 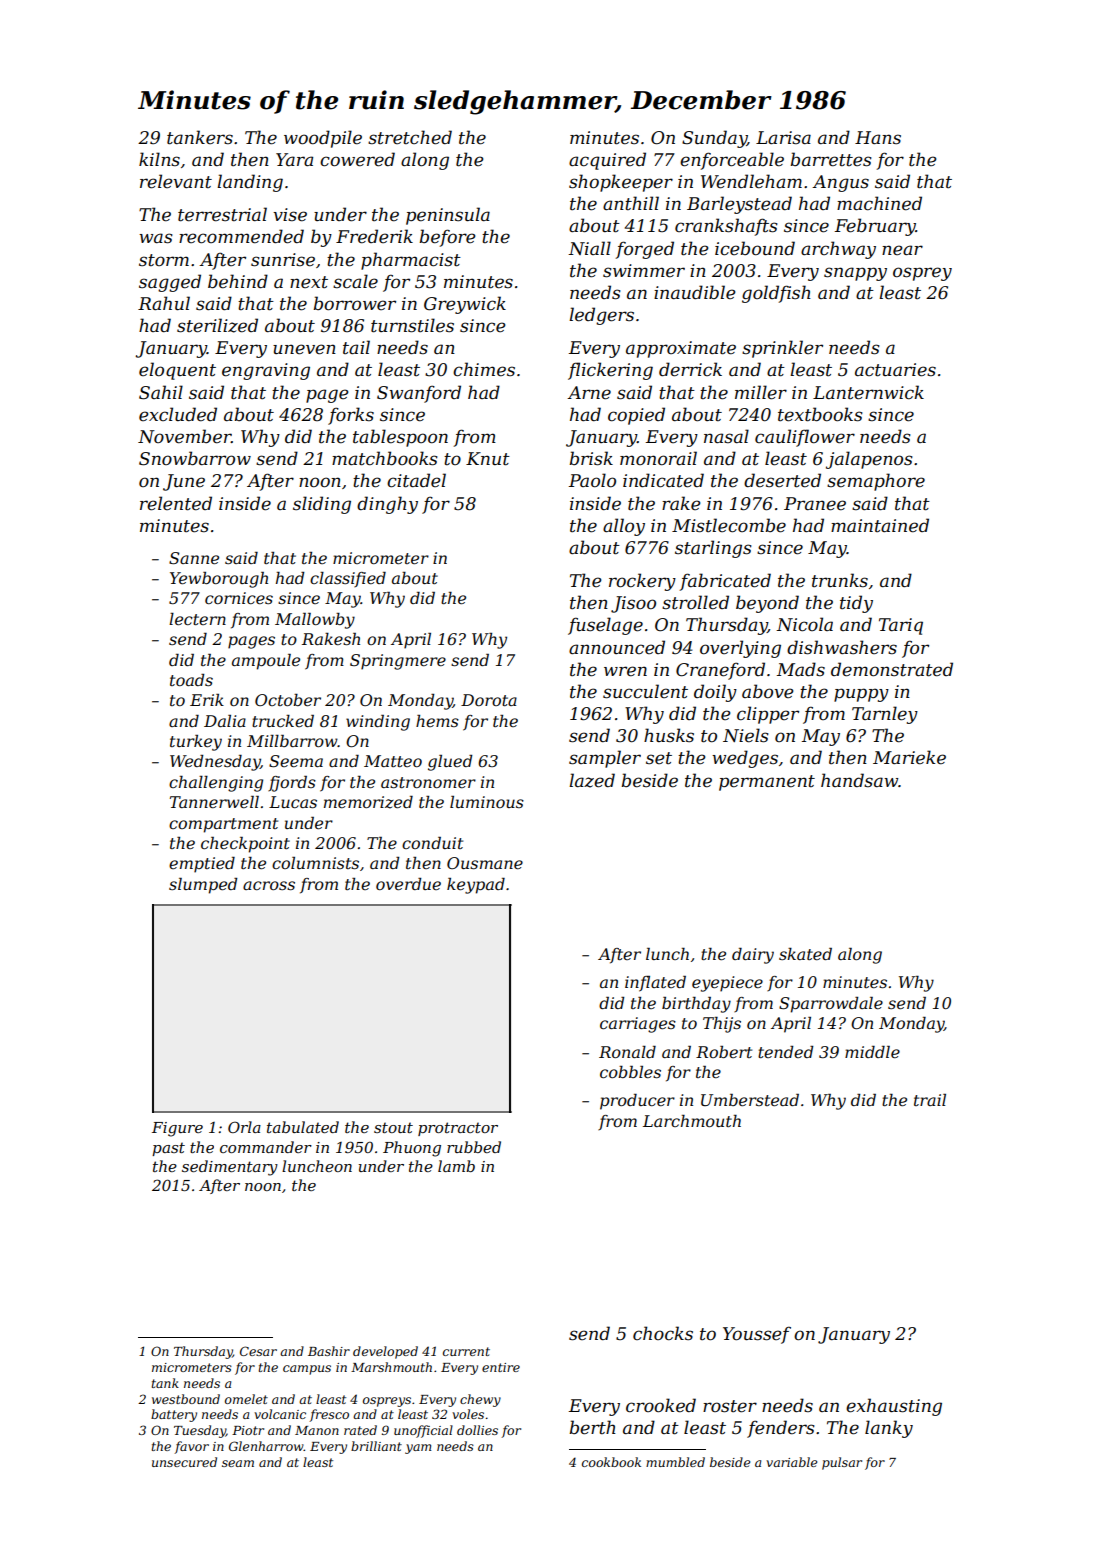 I want to click on classified, so click(x=348, y=579).
